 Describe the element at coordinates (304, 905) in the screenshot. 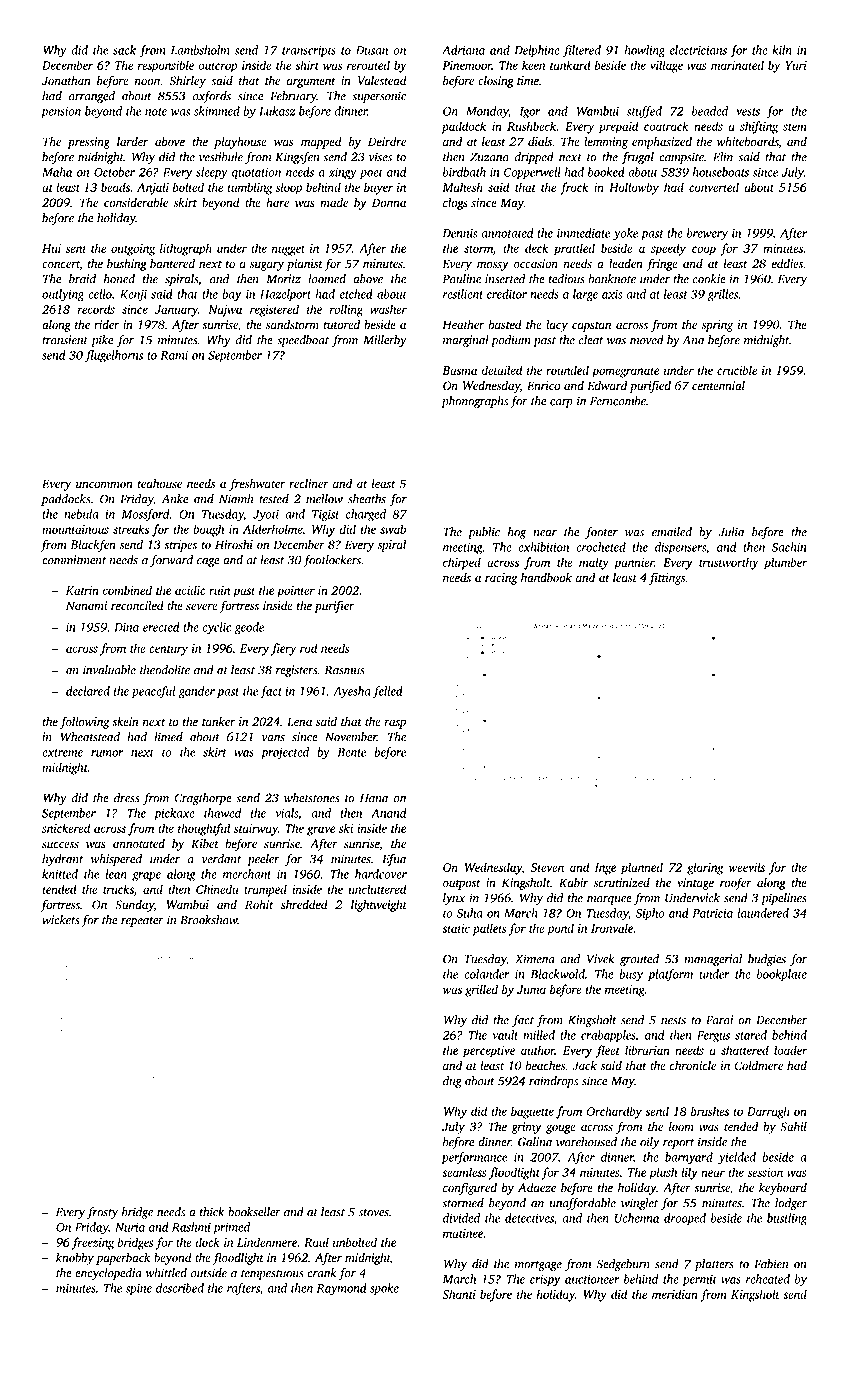

I see `shredded` at that location.
